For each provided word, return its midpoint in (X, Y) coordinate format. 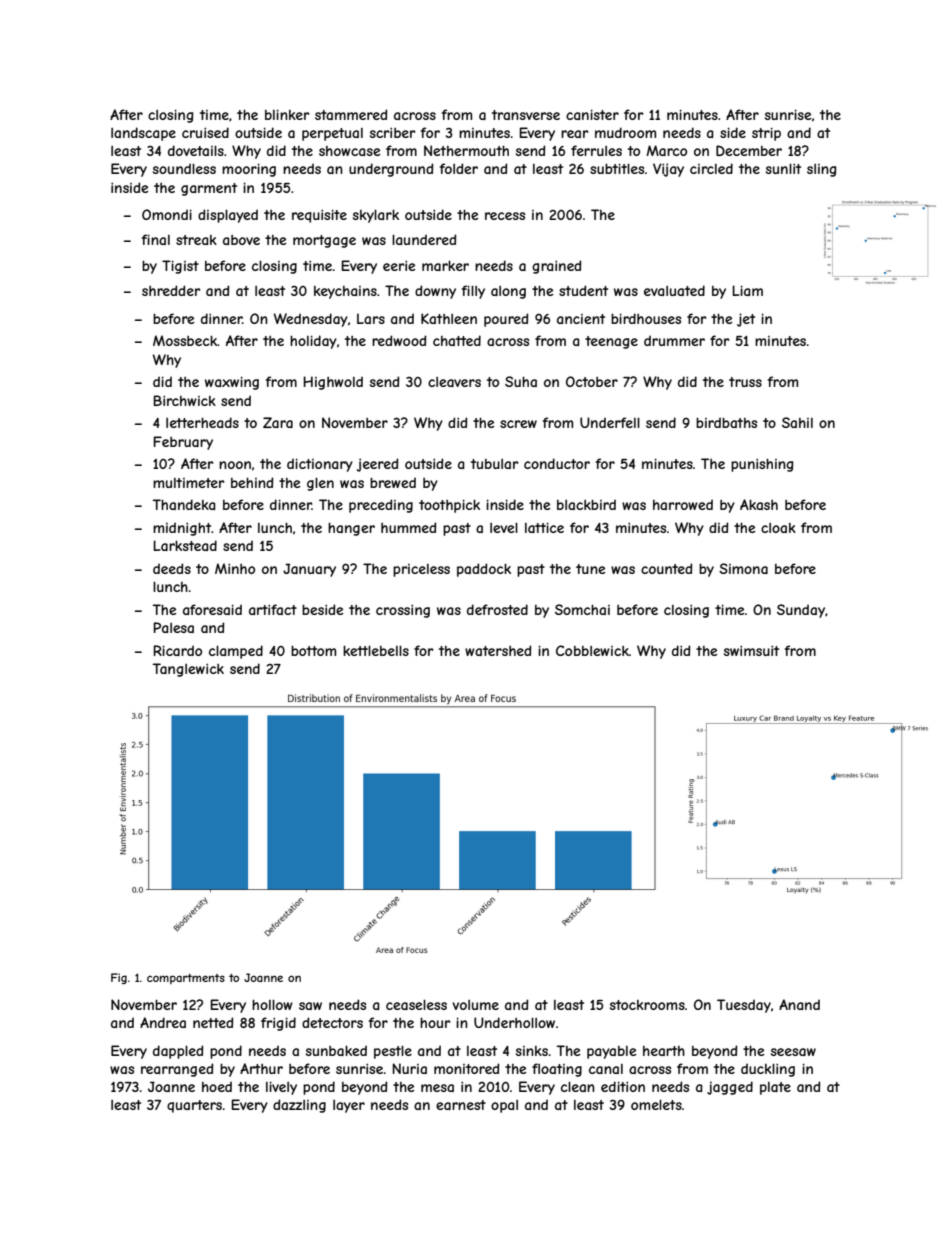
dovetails (196, 150)
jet (746, 320)
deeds (172, 568)
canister (592, 114)
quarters (194, 1106)
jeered (377, 465)
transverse (526, 115)
